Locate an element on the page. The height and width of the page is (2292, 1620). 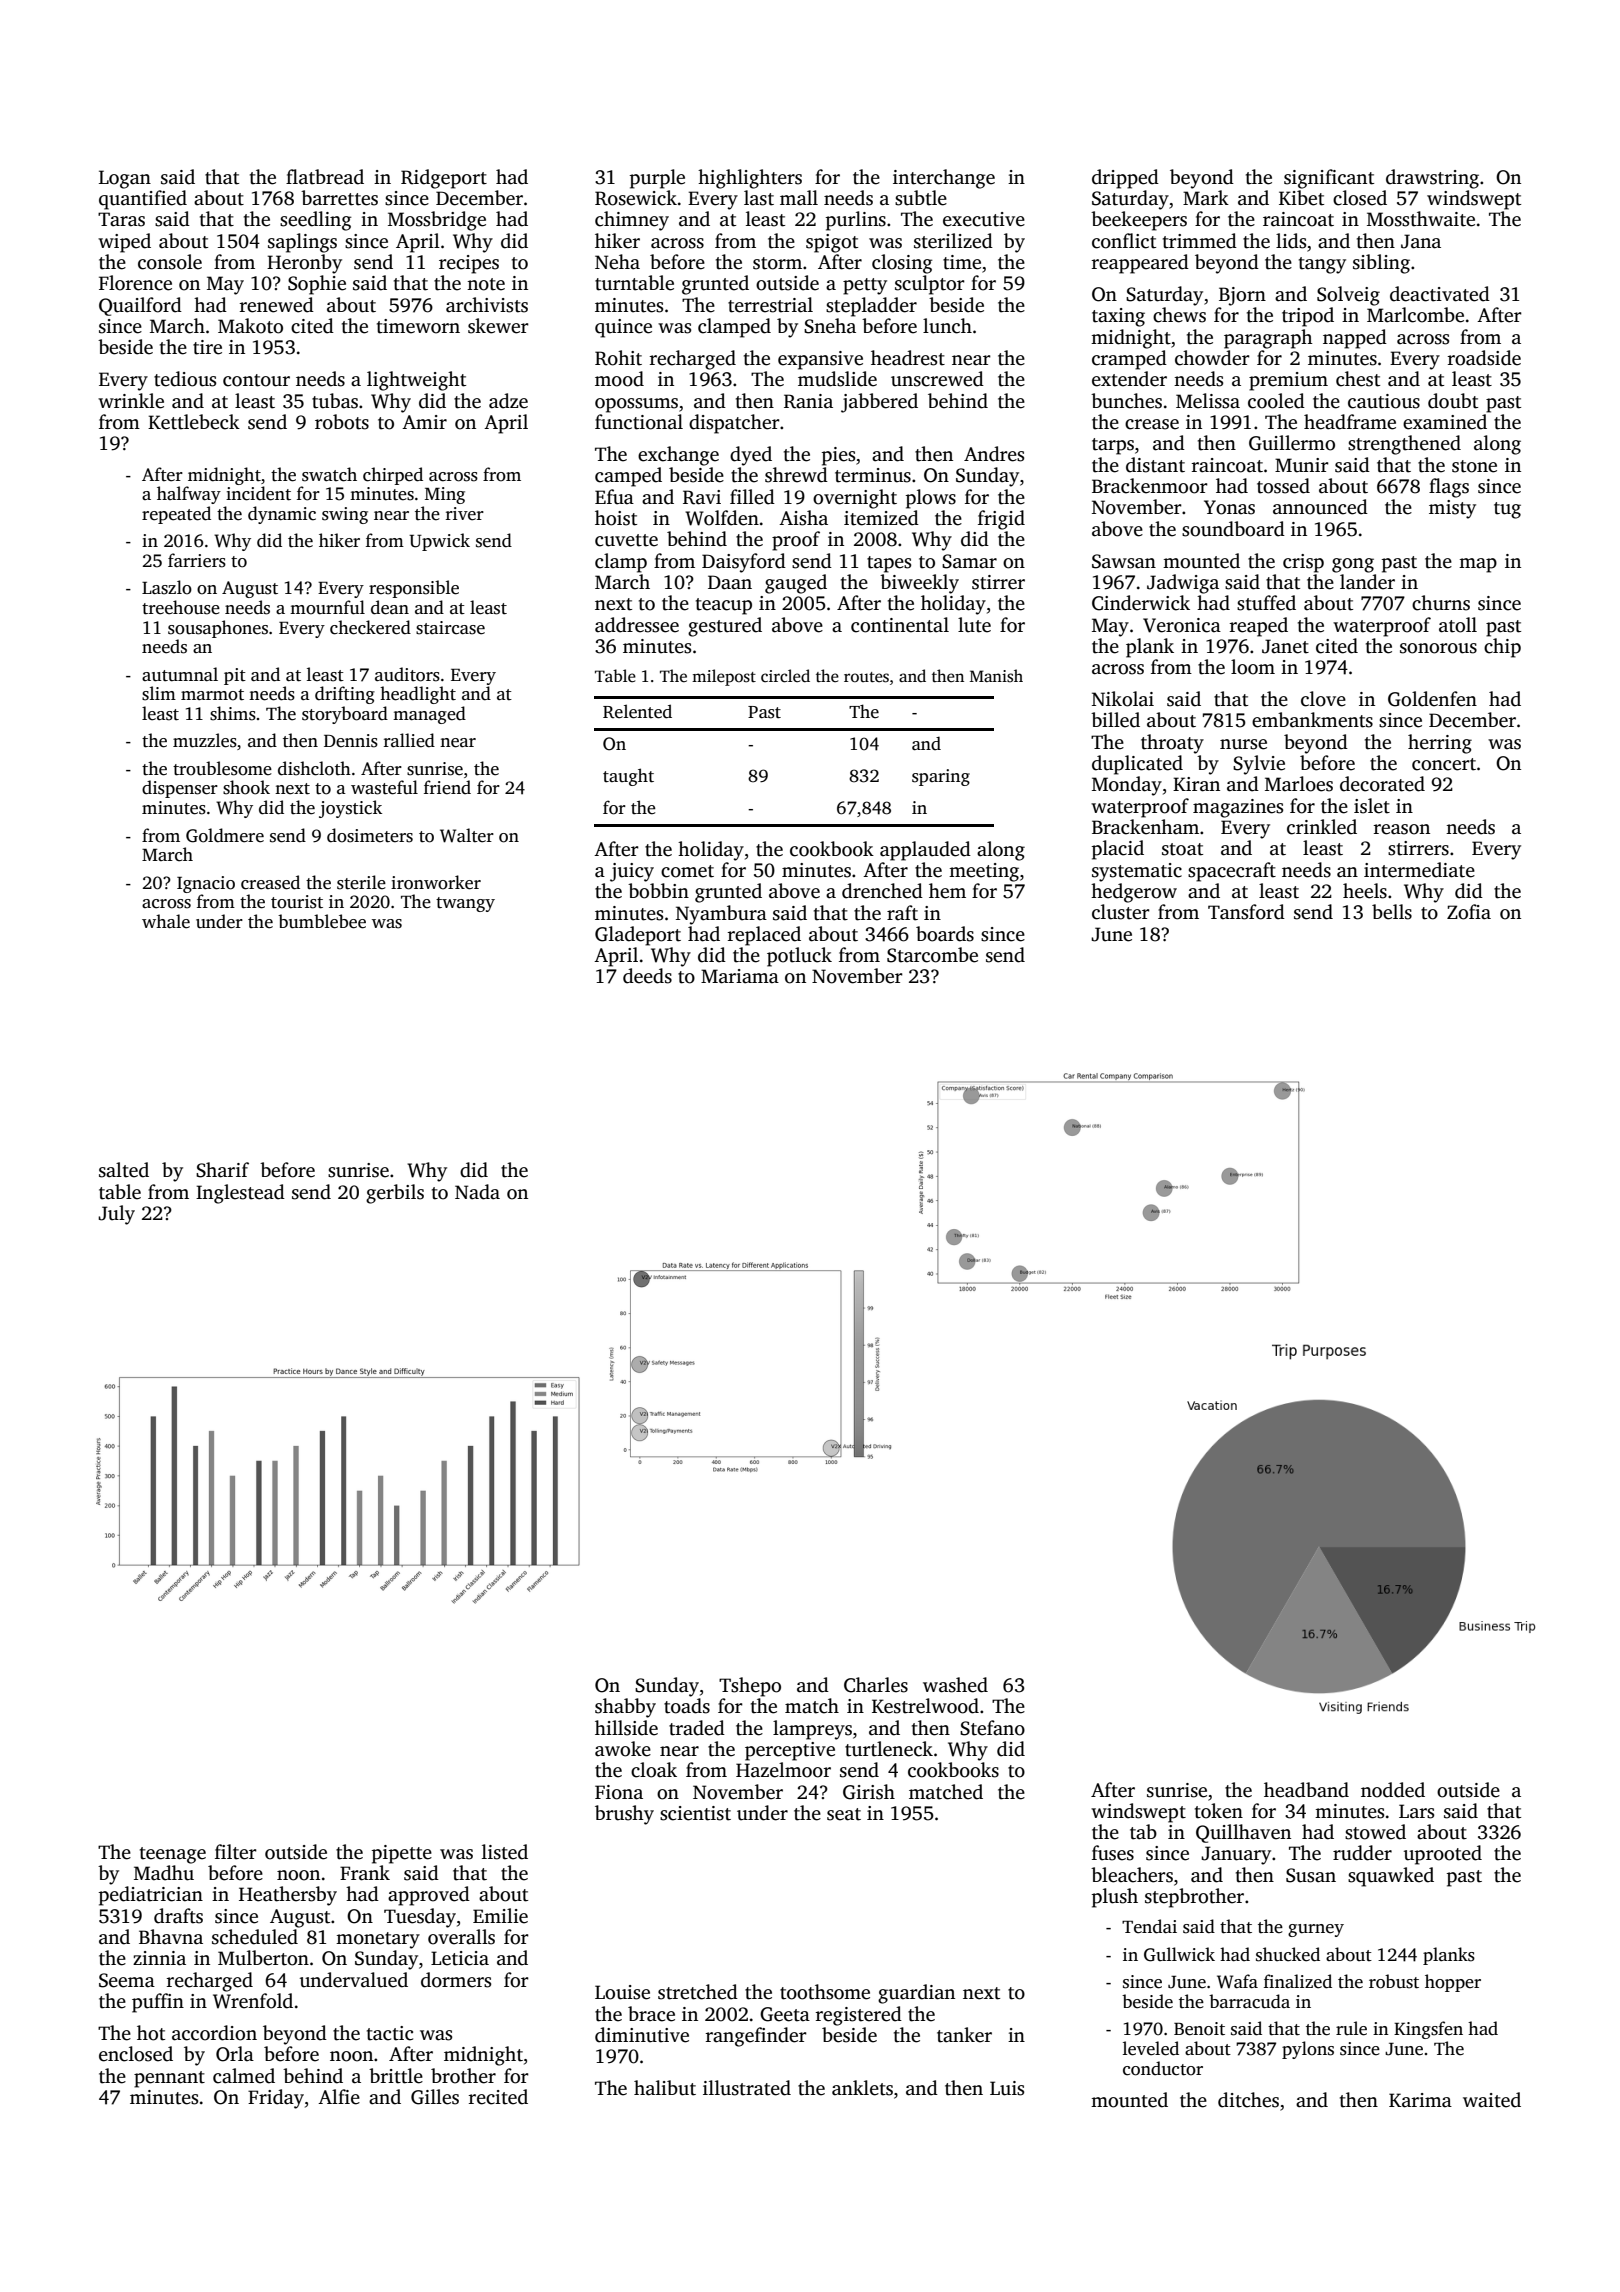
guardian is located at coordinates (916, 1994).
